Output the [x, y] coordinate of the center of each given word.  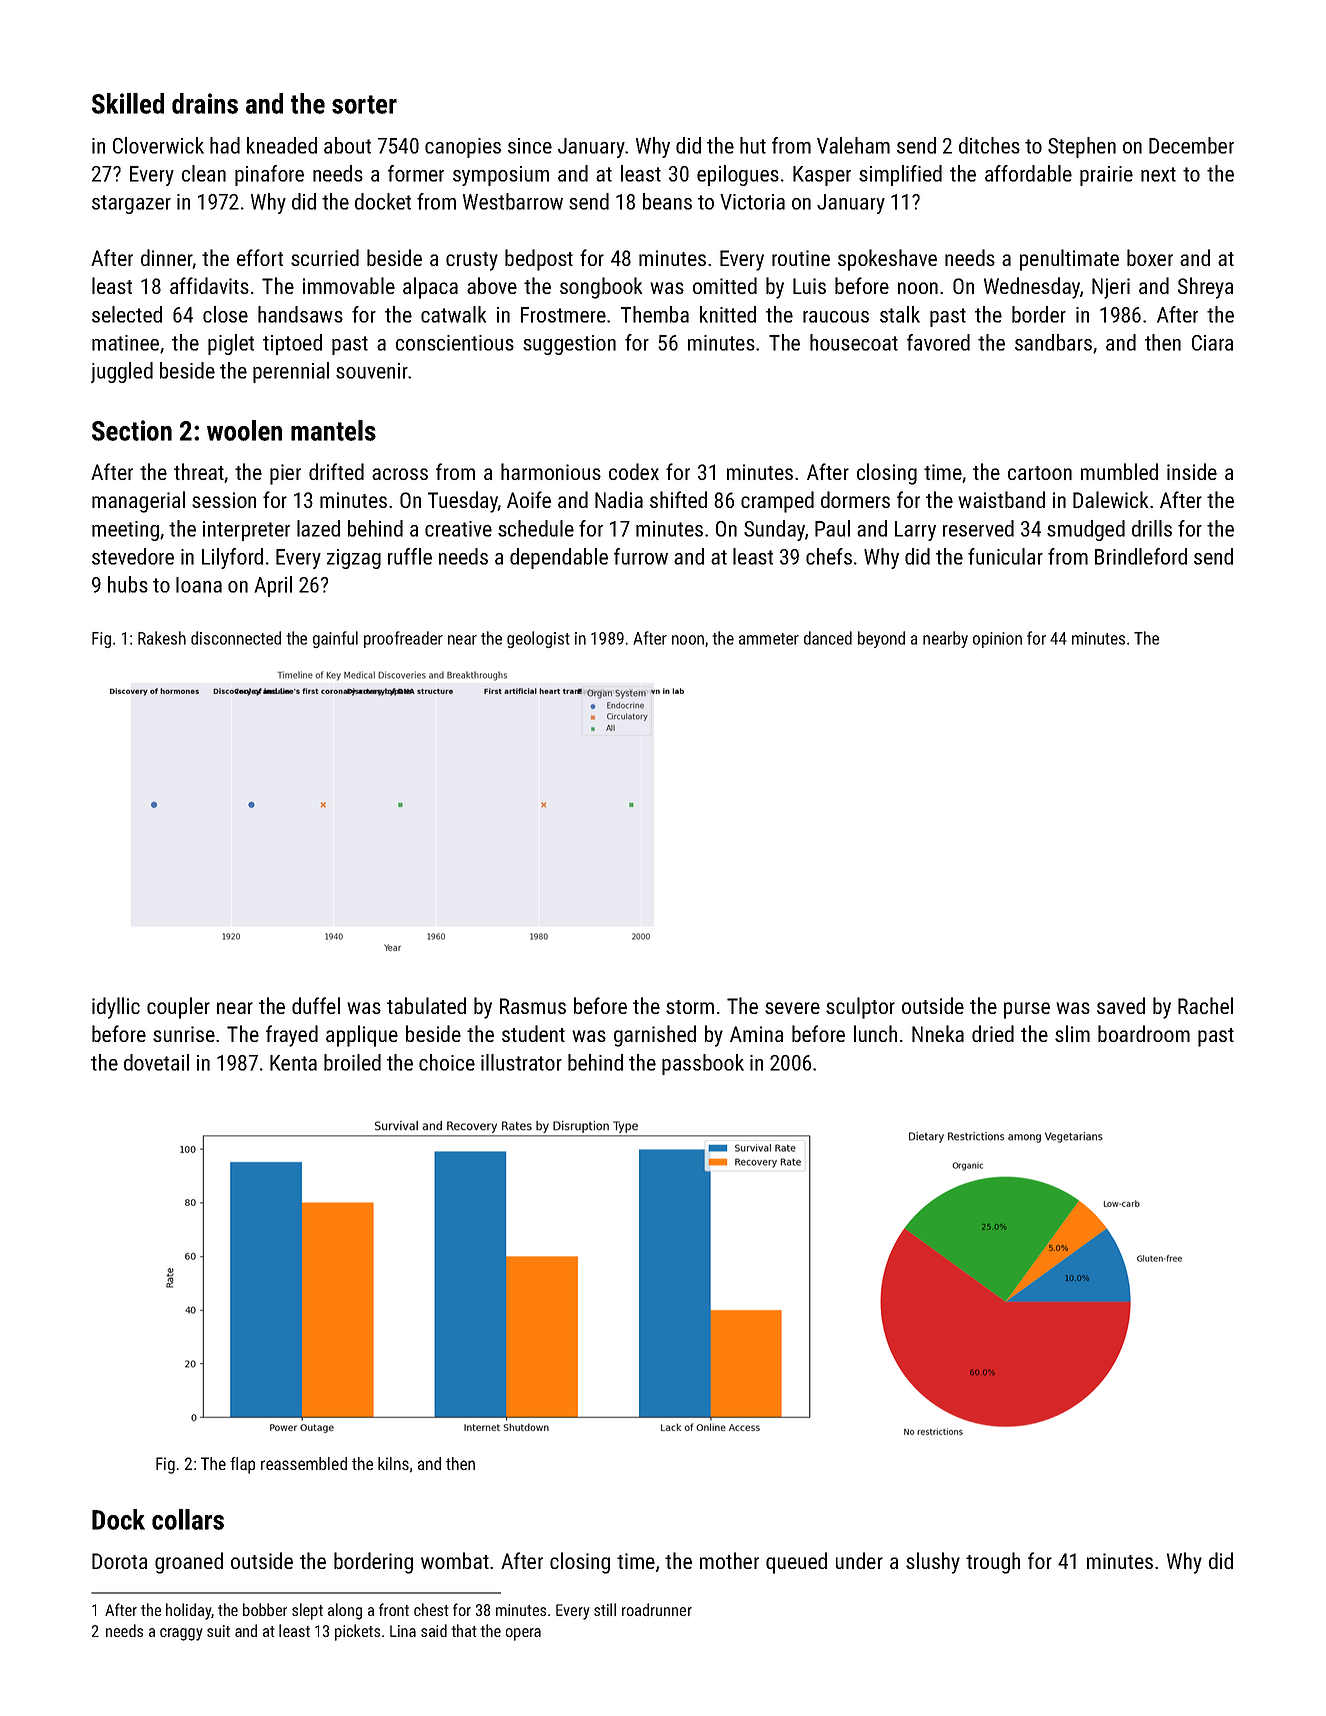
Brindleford [1141, 556]
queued [796, 1563]
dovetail [156, 1062]
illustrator [521, 1062]
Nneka [938, 1033]
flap [242, 1465]
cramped [777, 502]
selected [127, 314]
